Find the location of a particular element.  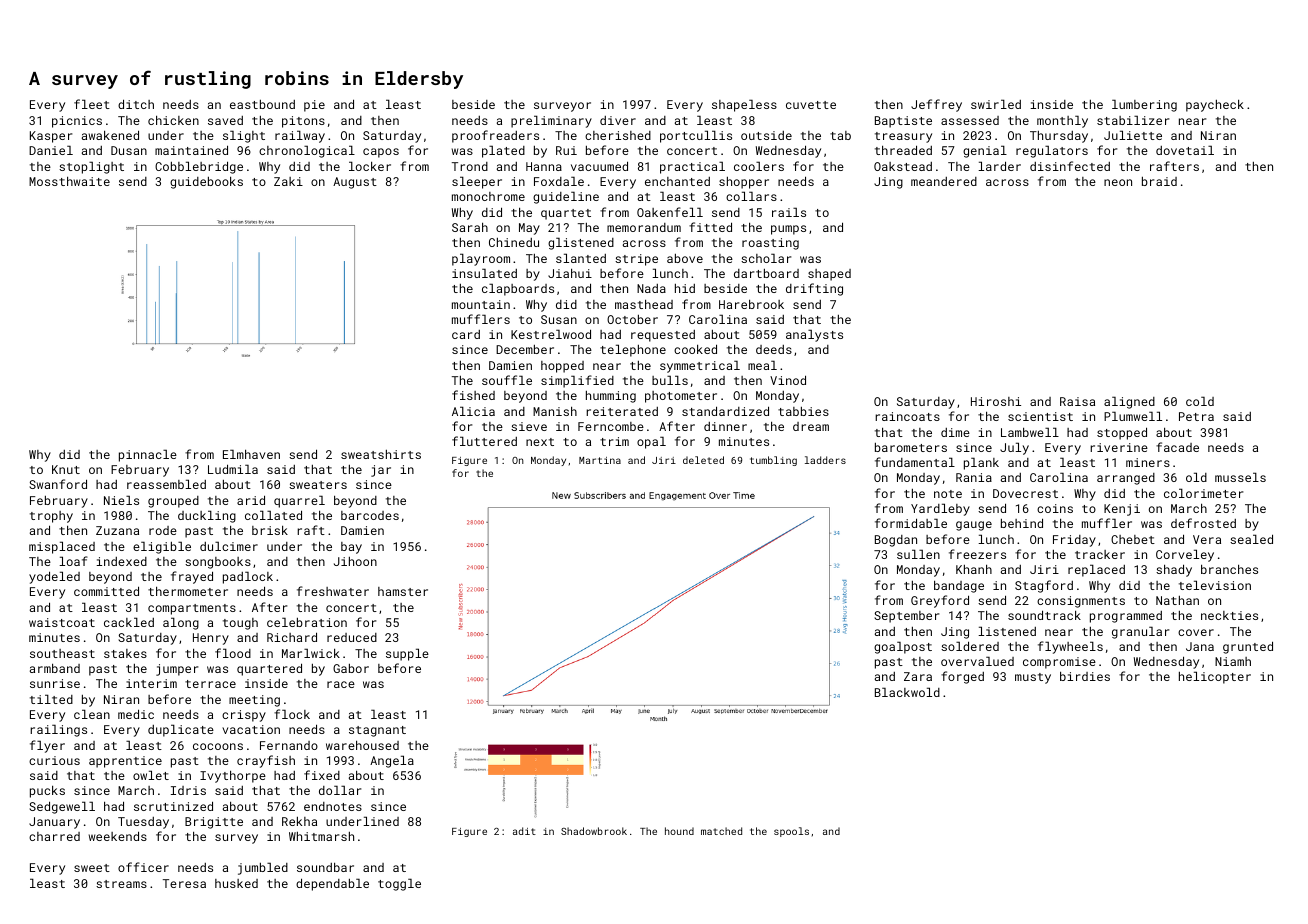

lumbering is located at coordinates (1144, 105).
